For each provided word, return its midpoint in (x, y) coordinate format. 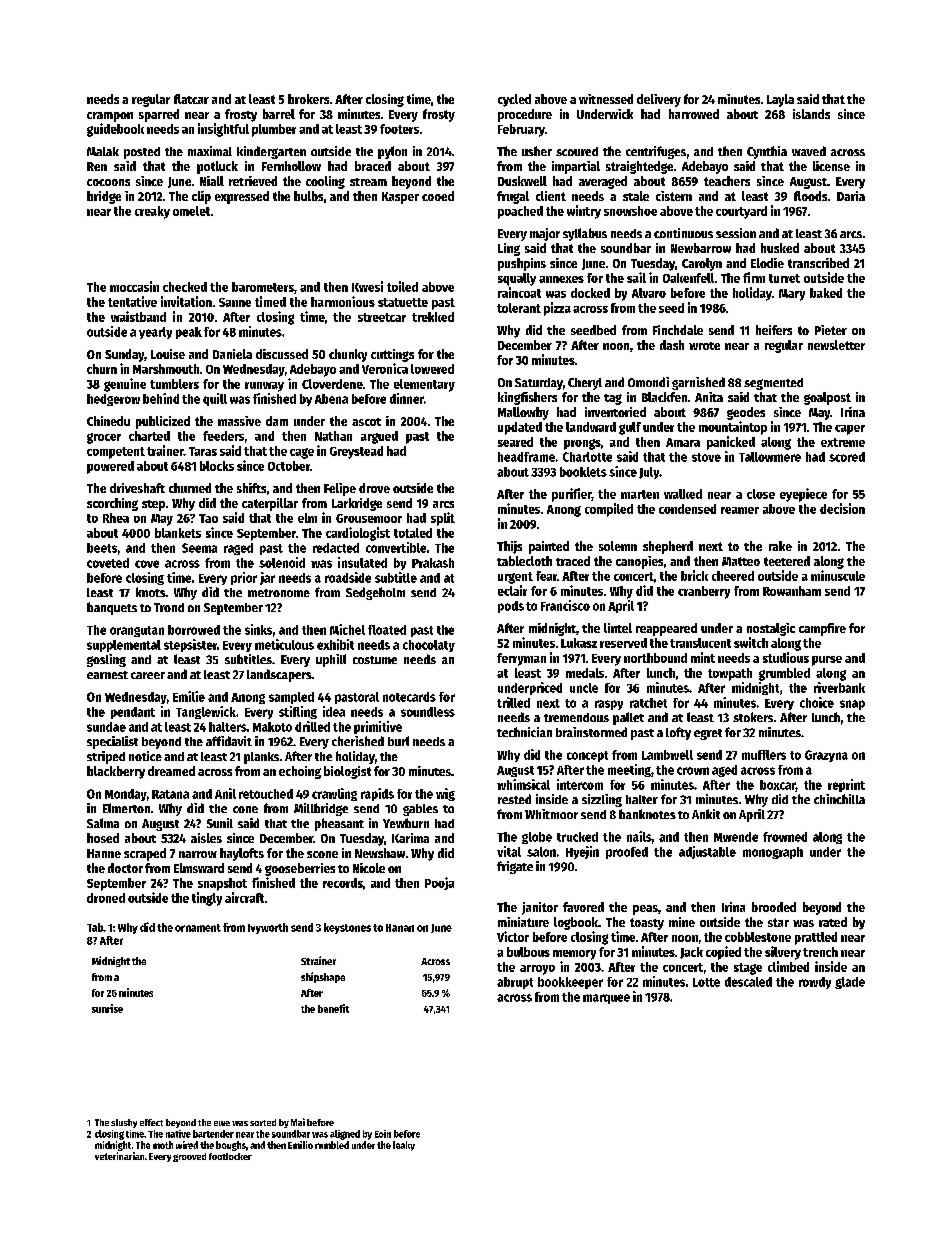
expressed (242, 197)
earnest (107, 675)
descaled (748, 982)
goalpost (827, 398)
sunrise (107, 1008)
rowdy (815, 983)
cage (302, 453)
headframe (526, 457)
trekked (433, 317)
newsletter (836, 345)
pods (511, 607)
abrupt (515, 983)
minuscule (838, 575)
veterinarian (119, 1156)
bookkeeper (570, 983)
